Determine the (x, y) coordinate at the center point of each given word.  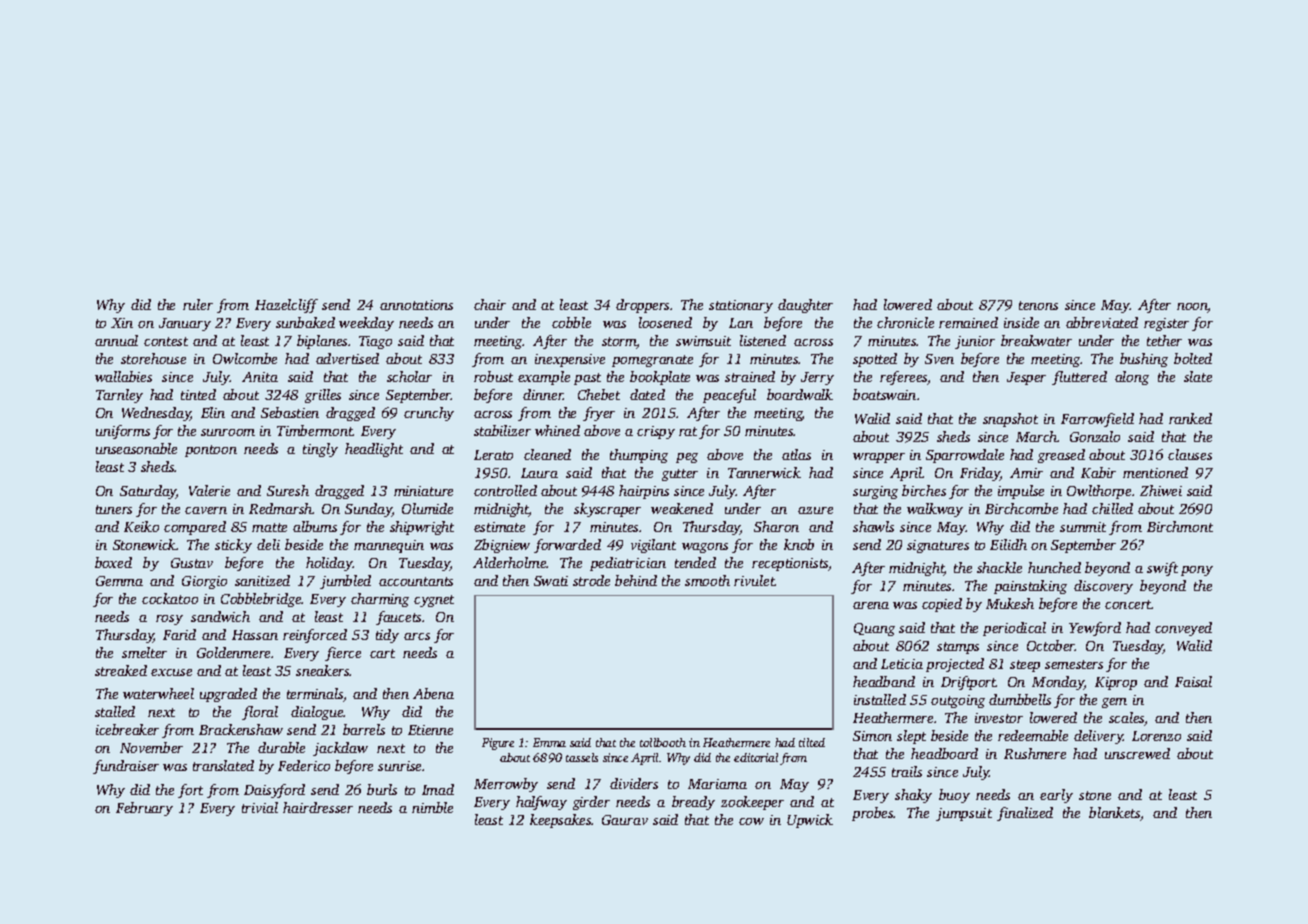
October (1051, 645)
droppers (643, 306)
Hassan (255, 635)
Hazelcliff (286, 306)
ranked (1190, 418)
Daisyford (274, 791)
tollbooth (663, 742)
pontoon (211, 451)
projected (955, 665)
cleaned (547, 454)
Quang (874, 629)
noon (1192, 308)
